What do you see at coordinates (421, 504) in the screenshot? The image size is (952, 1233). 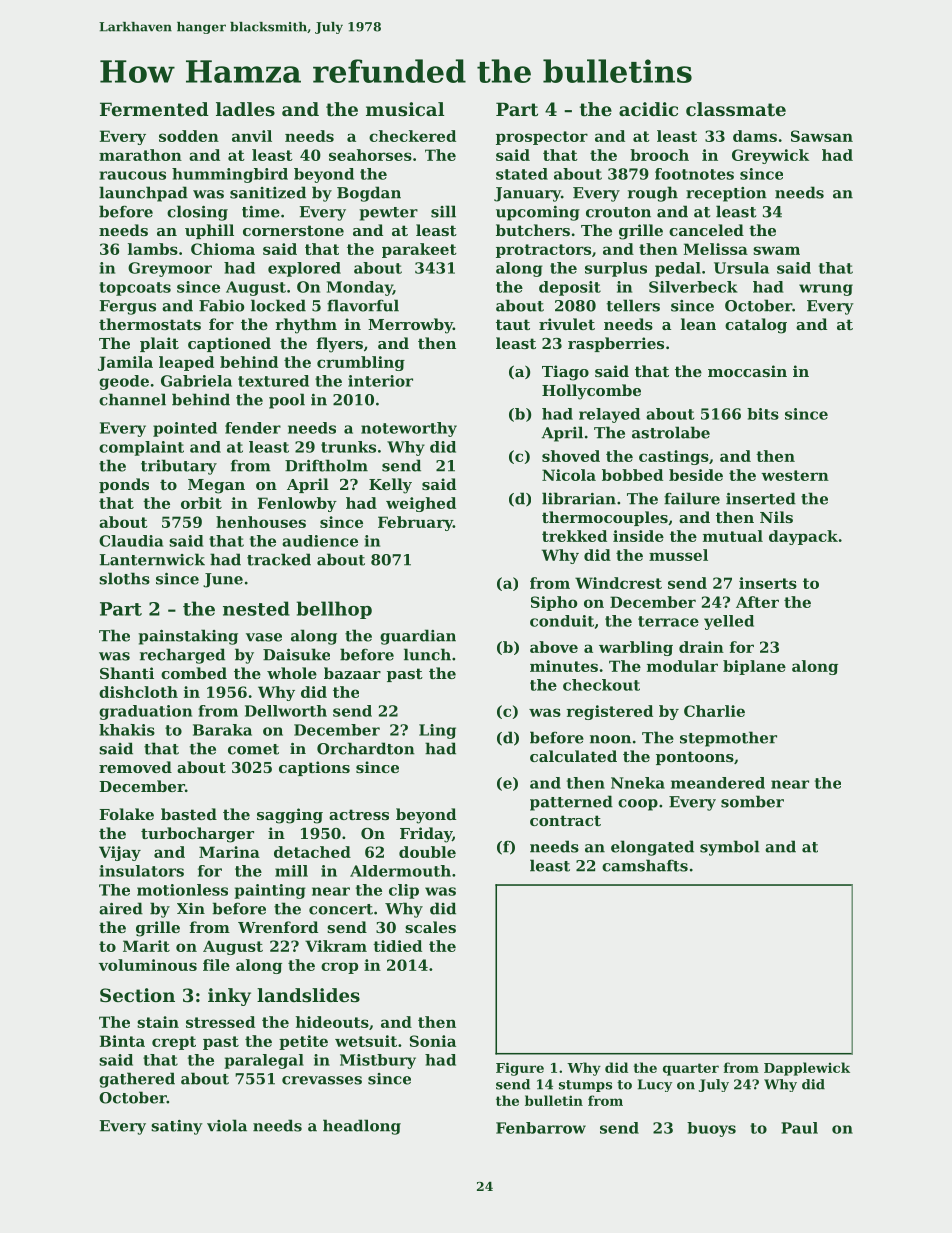 I see `weighed` at bounding box center [421, 504].
